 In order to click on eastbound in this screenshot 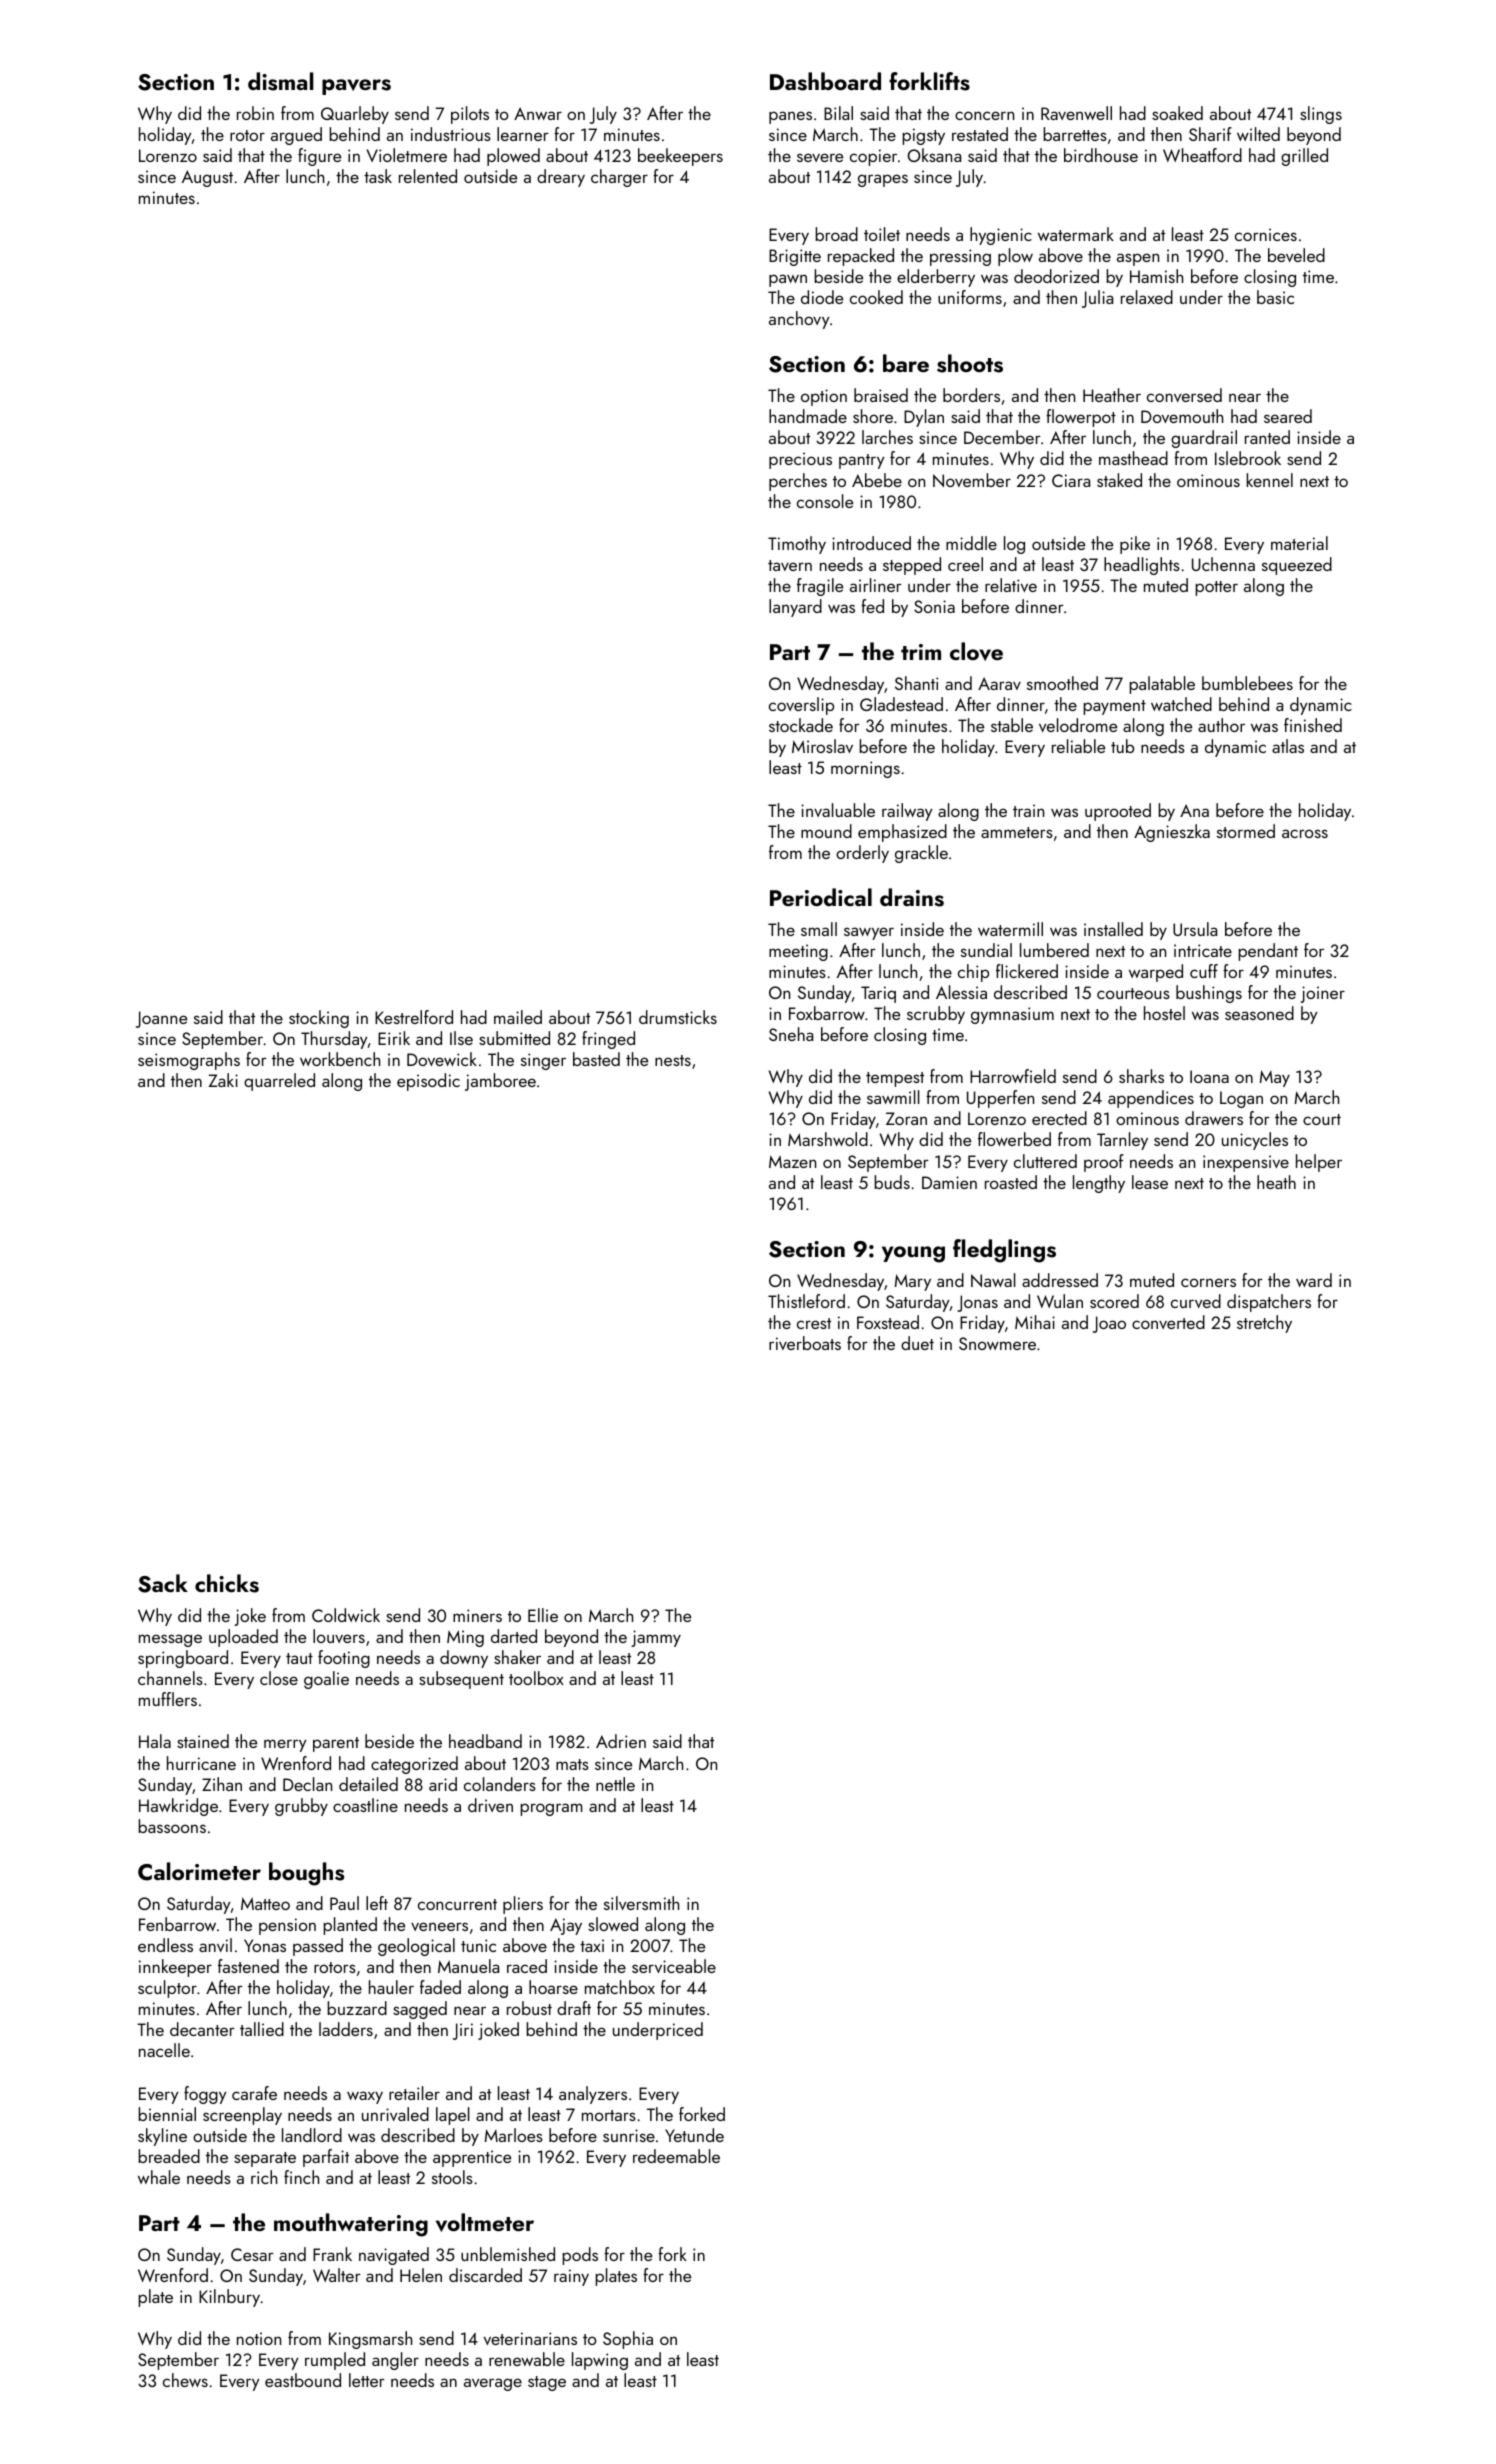, I will do `click(303, 2380)`.
